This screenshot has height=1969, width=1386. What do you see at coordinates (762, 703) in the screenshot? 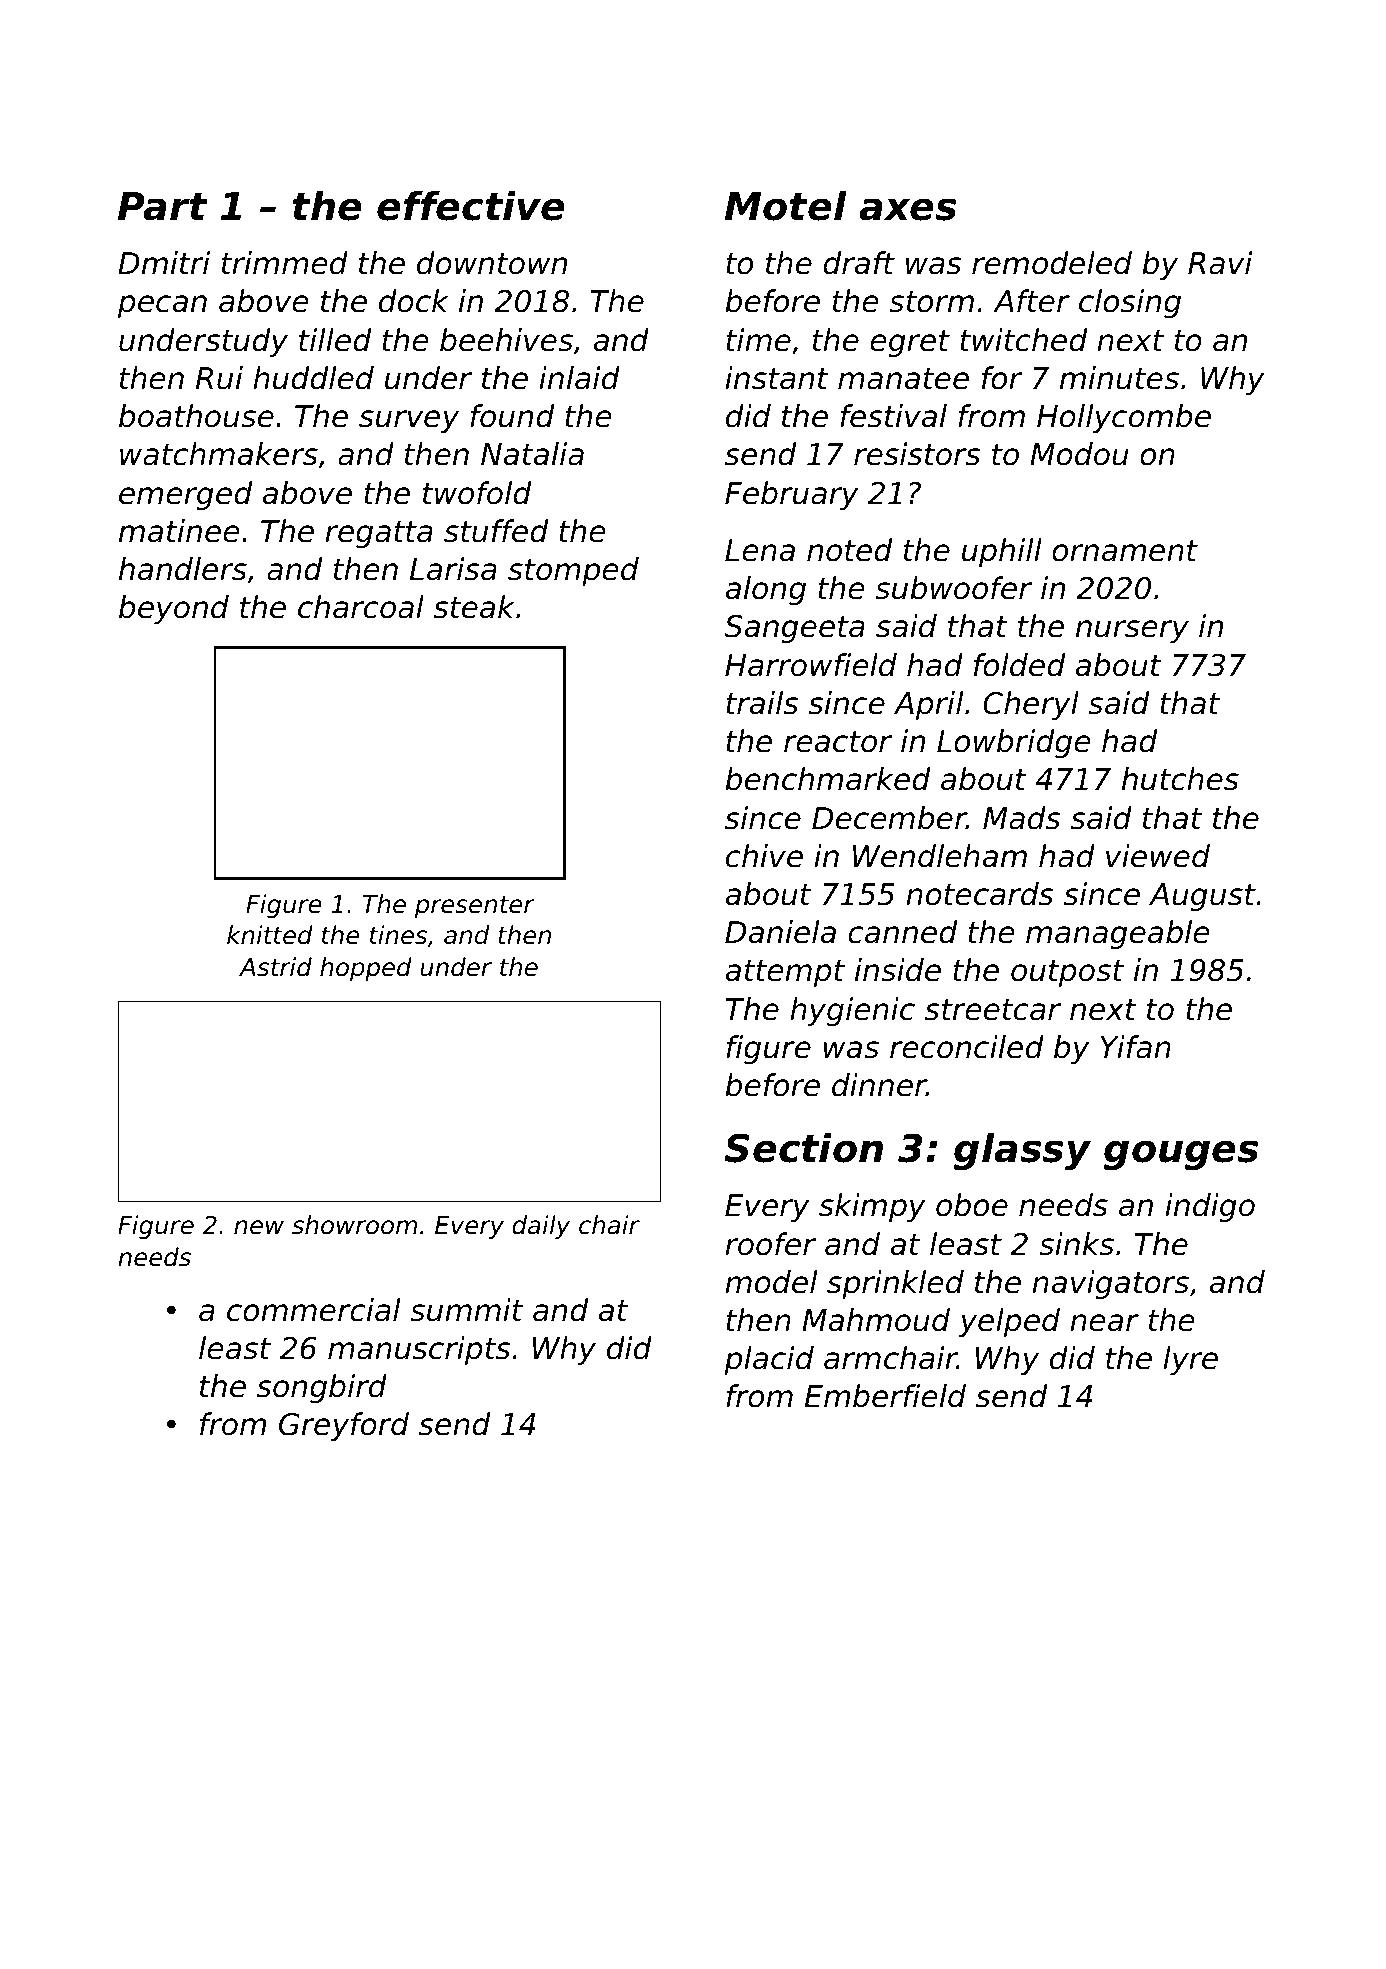
I see `trails` at bounding box center [762, 703].
